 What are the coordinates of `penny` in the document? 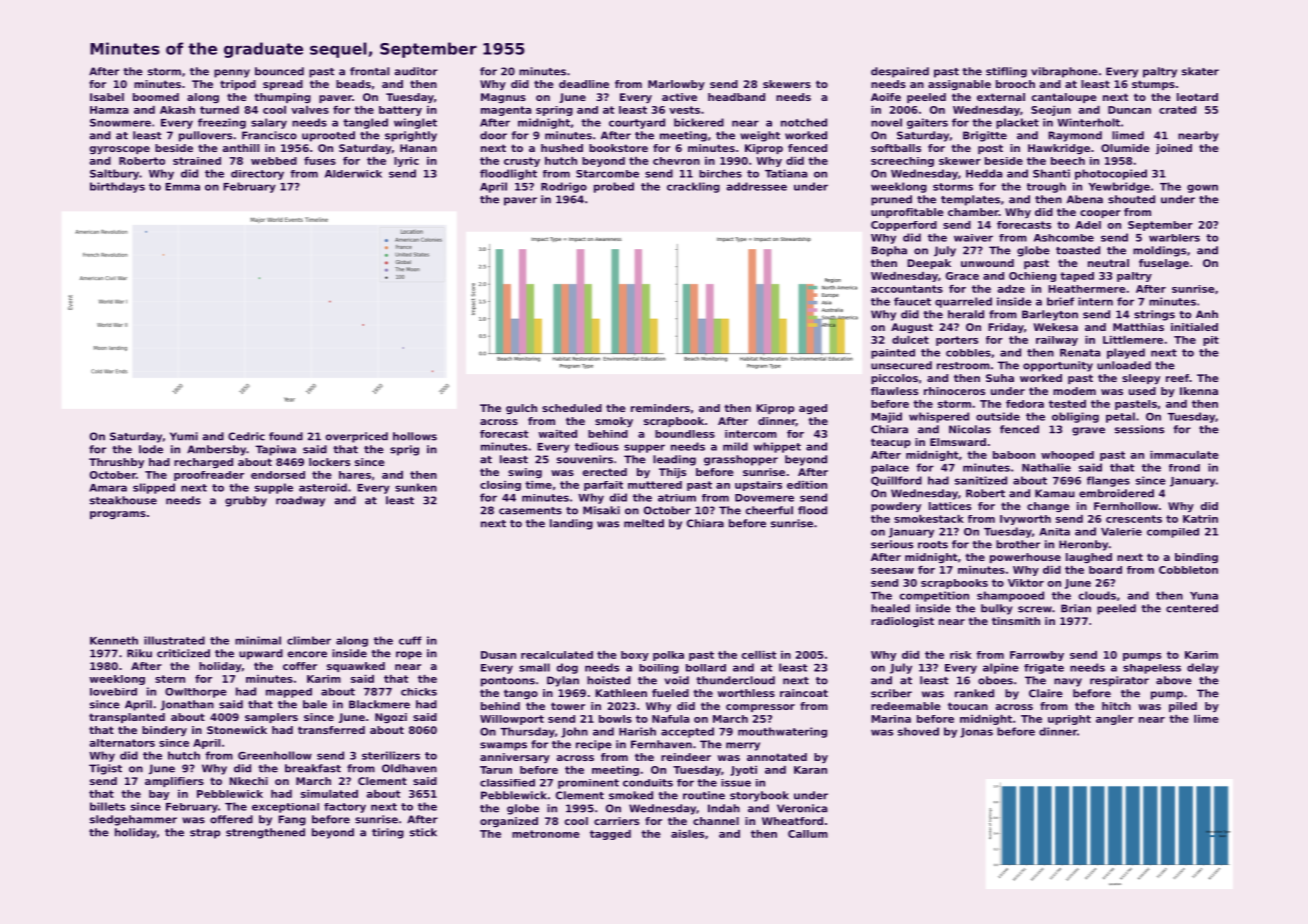 It's located at (232, 73).
